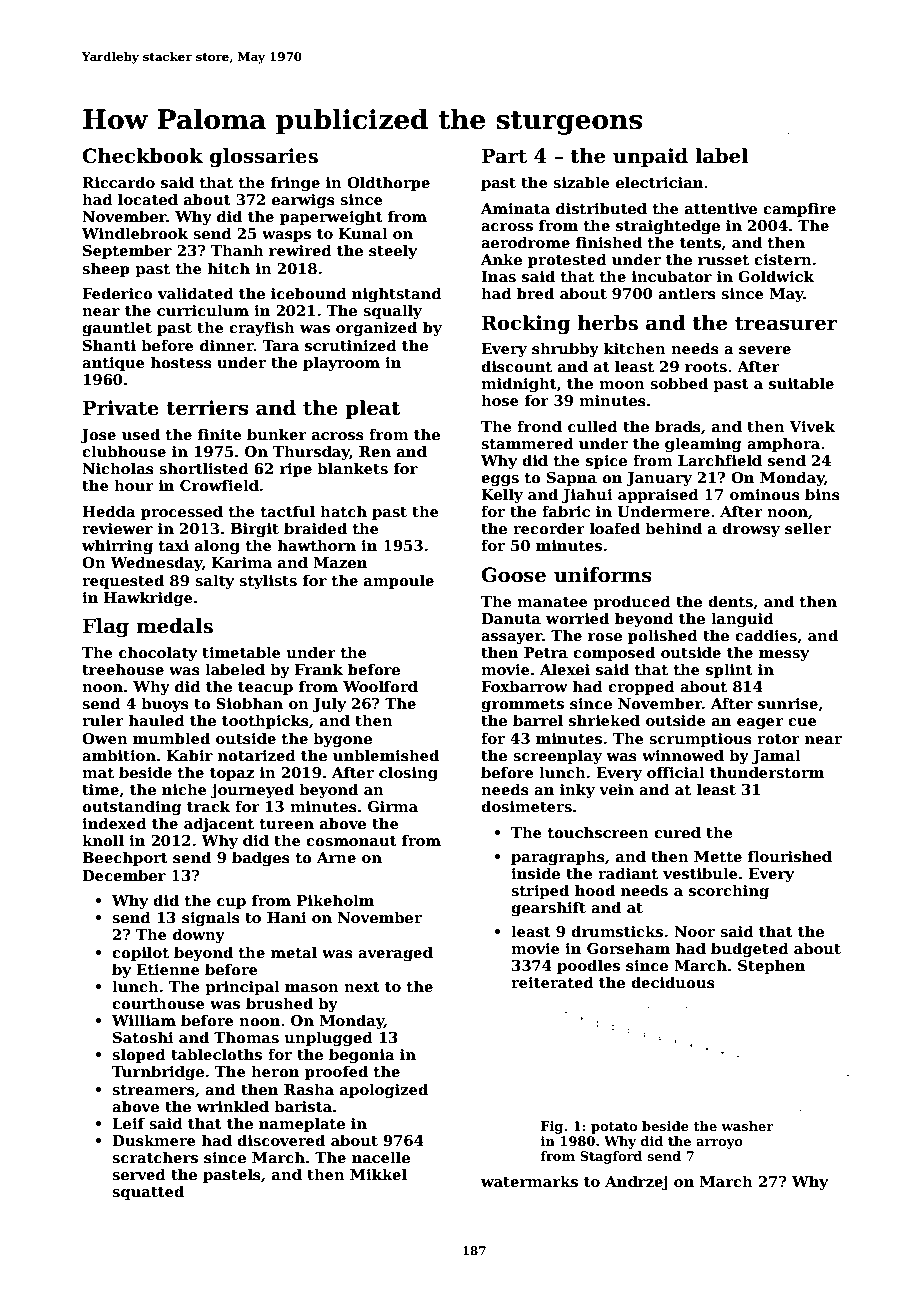  Describe the element at coordinates (608, 323) in the image. I see `herbs` at that location.
